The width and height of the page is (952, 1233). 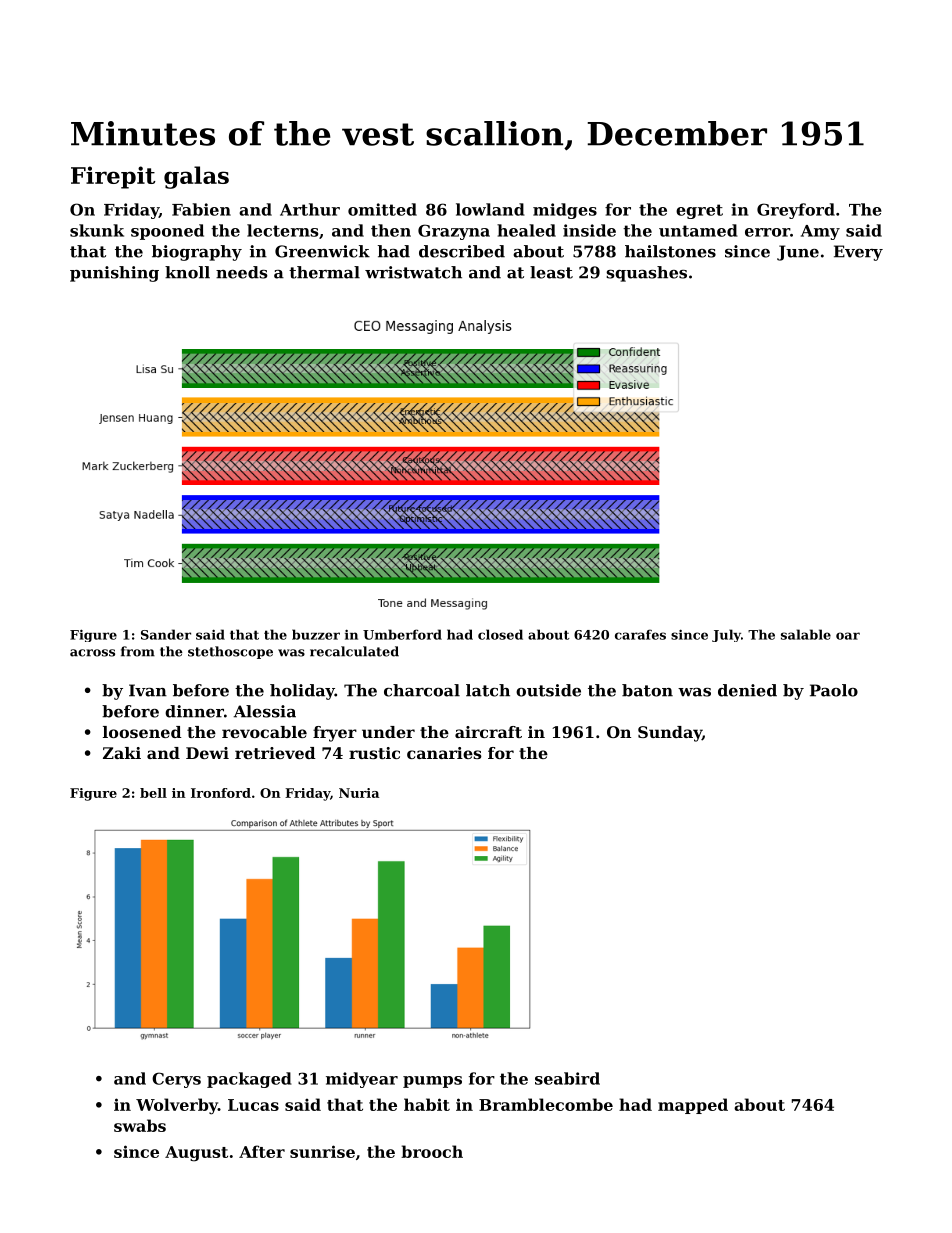 I want to click on Sander, so click(x=166, y=634).
